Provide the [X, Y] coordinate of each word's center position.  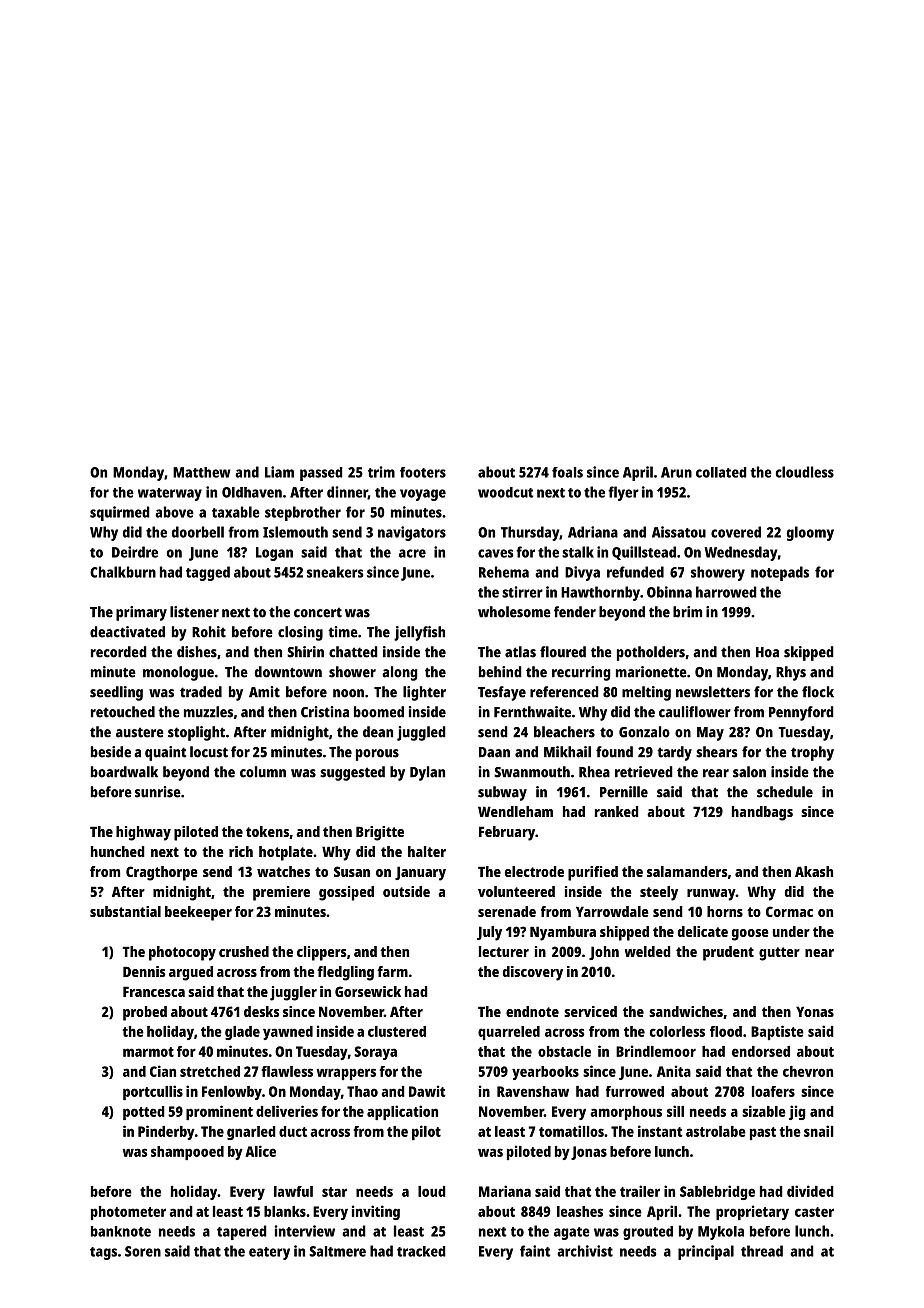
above [174, 512]
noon [348, 693]
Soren [143, 1251]
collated [721, 472]
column [263, 772]
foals [567, 472]
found [614, 752]
